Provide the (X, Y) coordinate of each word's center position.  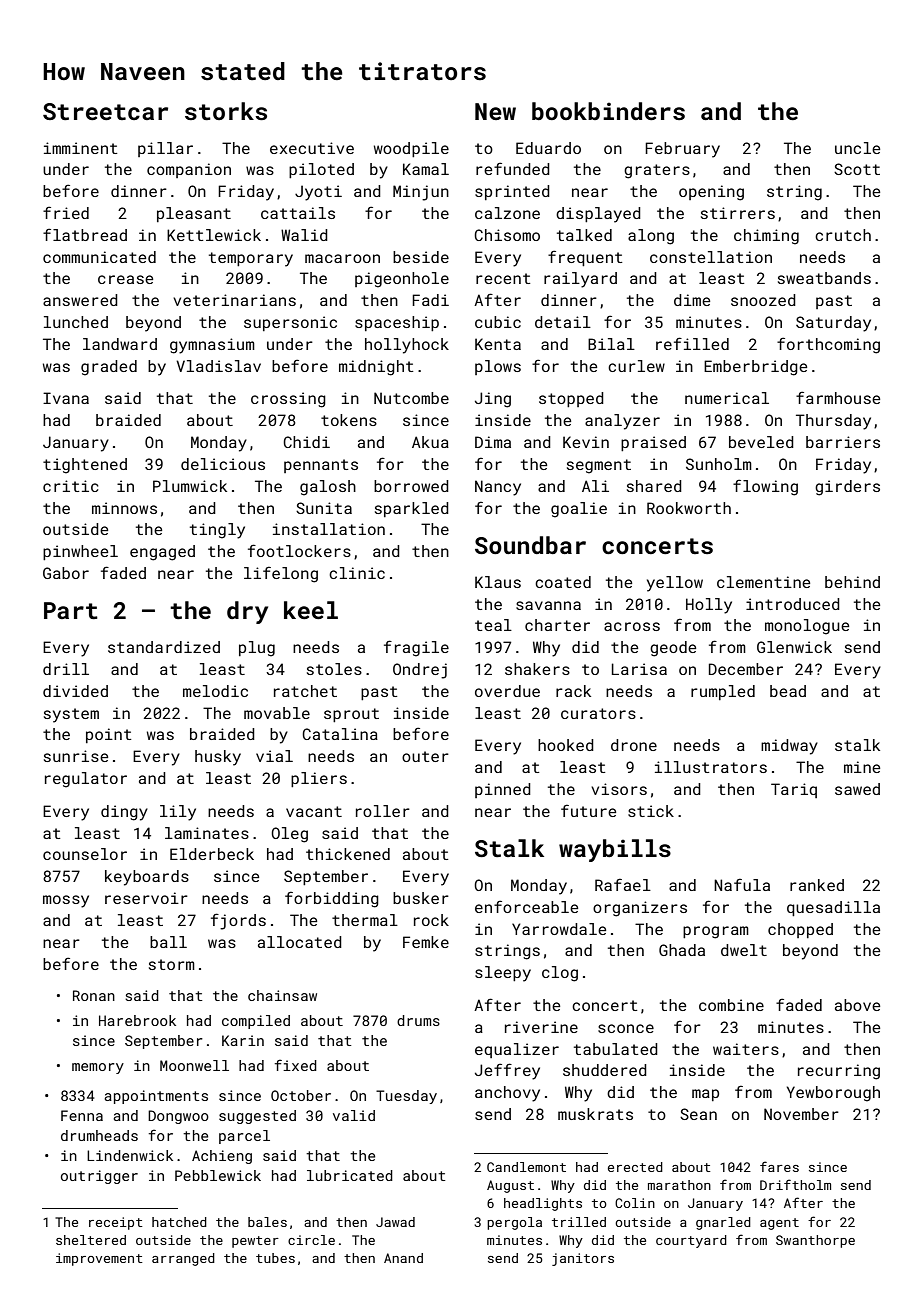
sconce (626, 1028)
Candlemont (526, 1167)
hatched (179, 1222)
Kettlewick (214, 235)
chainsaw (282, 995)
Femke (426, 942)
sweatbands (824, 278)
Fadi (430, 300)
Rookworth (689, 508)
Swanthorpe (815, 1241)
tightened (85, 466)
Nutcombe (411, 398)
